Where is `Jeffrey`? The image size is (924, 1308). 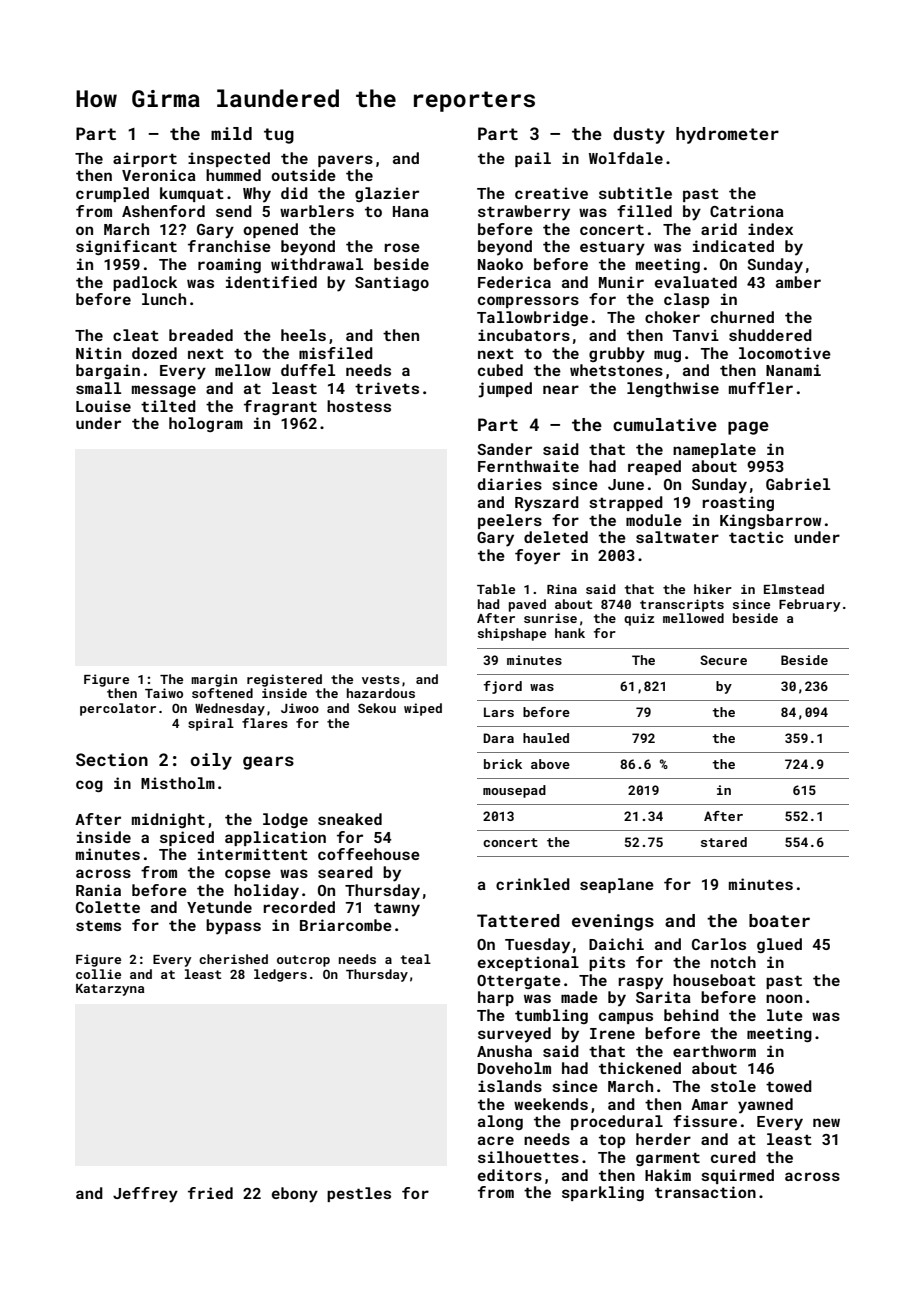
Jeffrey is located at coordinates (145, 1195).
